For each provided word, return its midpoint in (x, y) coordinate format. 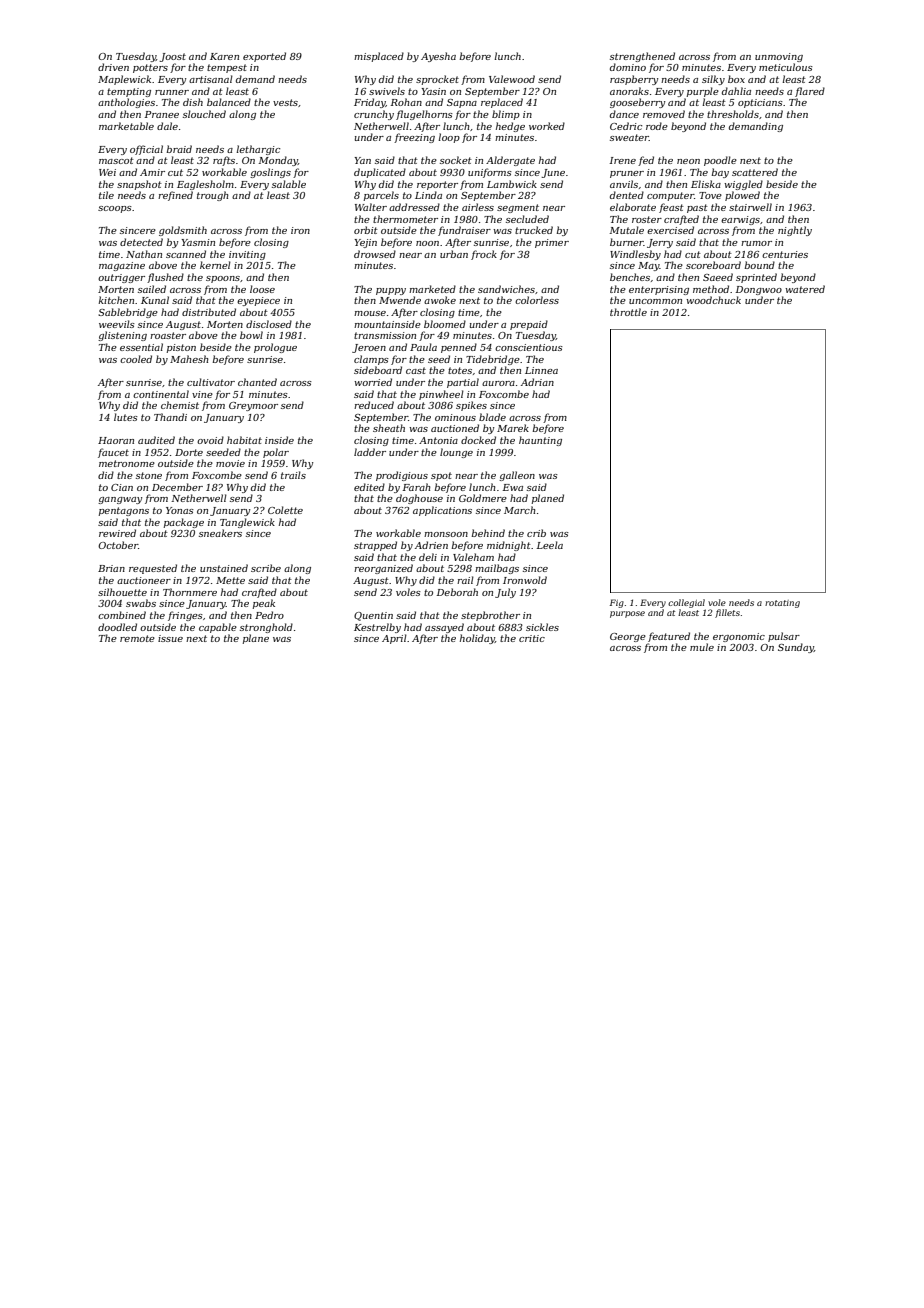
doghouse (419, 499)
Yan (362, 160)
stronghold (266, 628)
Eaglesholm (205, 185)
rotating (782, 604)
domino (628, 67)
